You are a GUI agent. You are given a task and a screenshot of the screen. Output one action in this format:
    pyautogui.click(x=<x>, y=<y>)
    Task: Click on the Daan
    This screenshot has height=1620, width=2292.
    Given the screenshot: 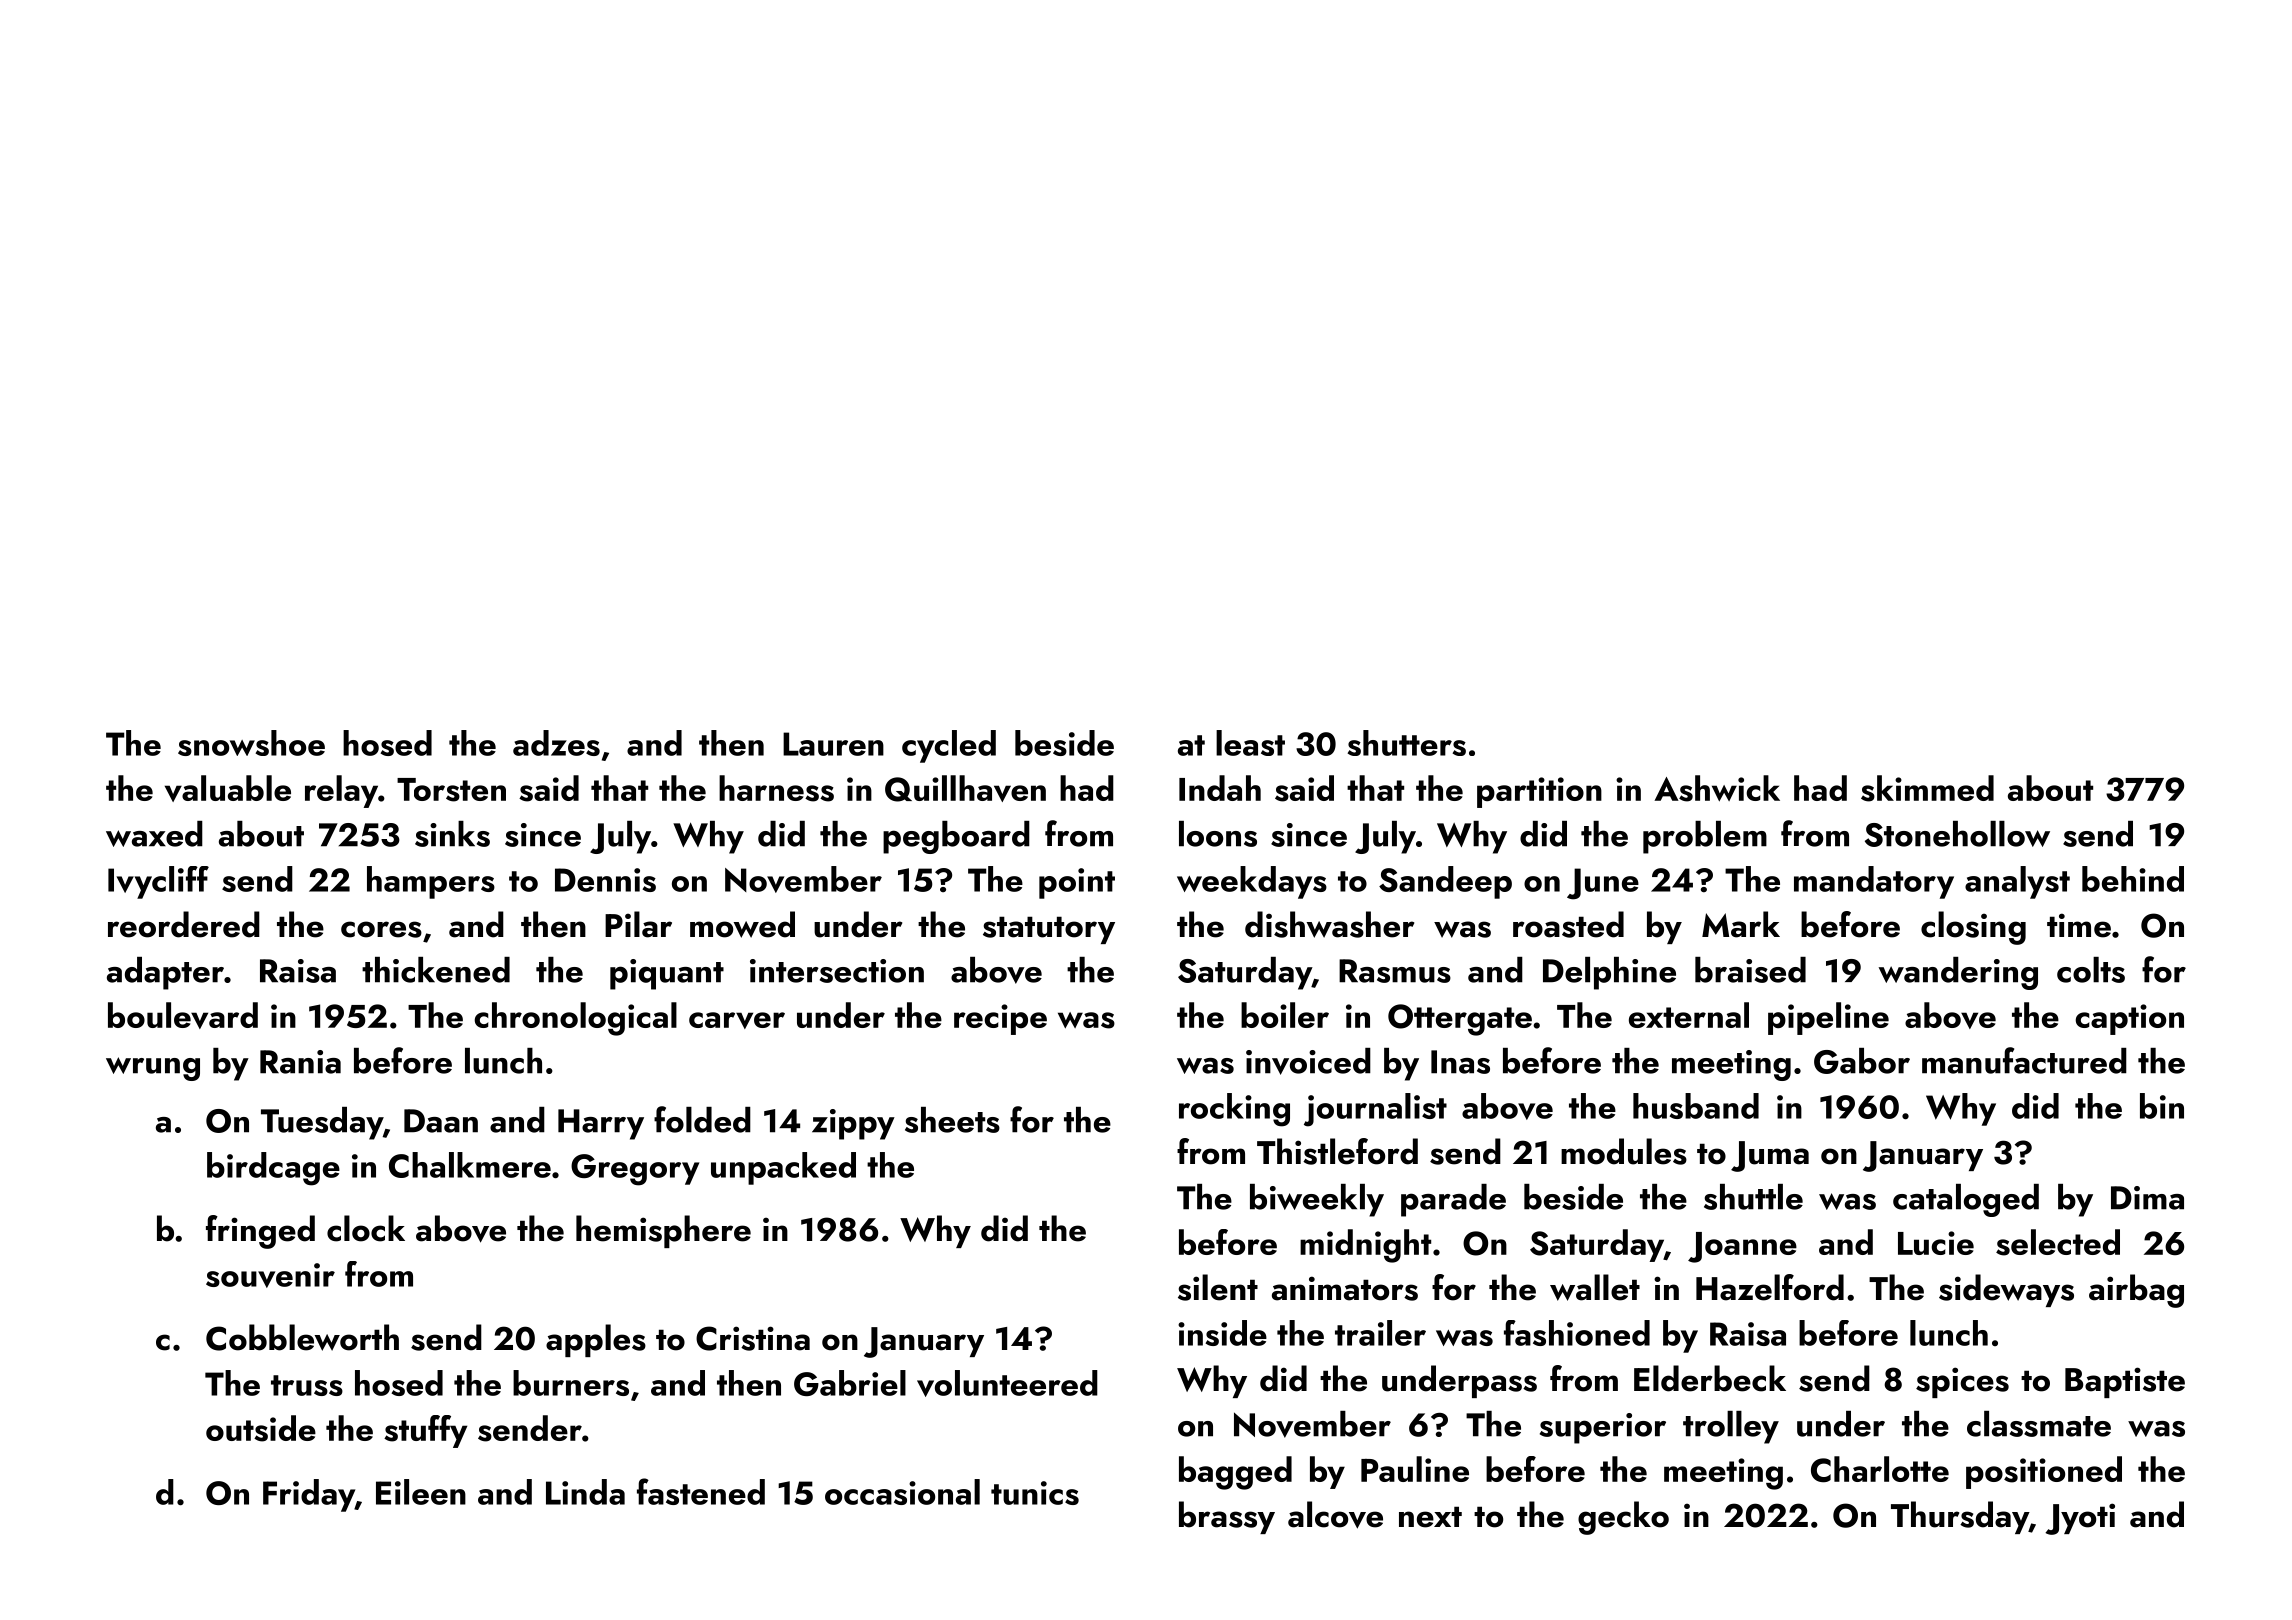 What is the action you would take?
    pyautogui.click(x=441, y=1121)
